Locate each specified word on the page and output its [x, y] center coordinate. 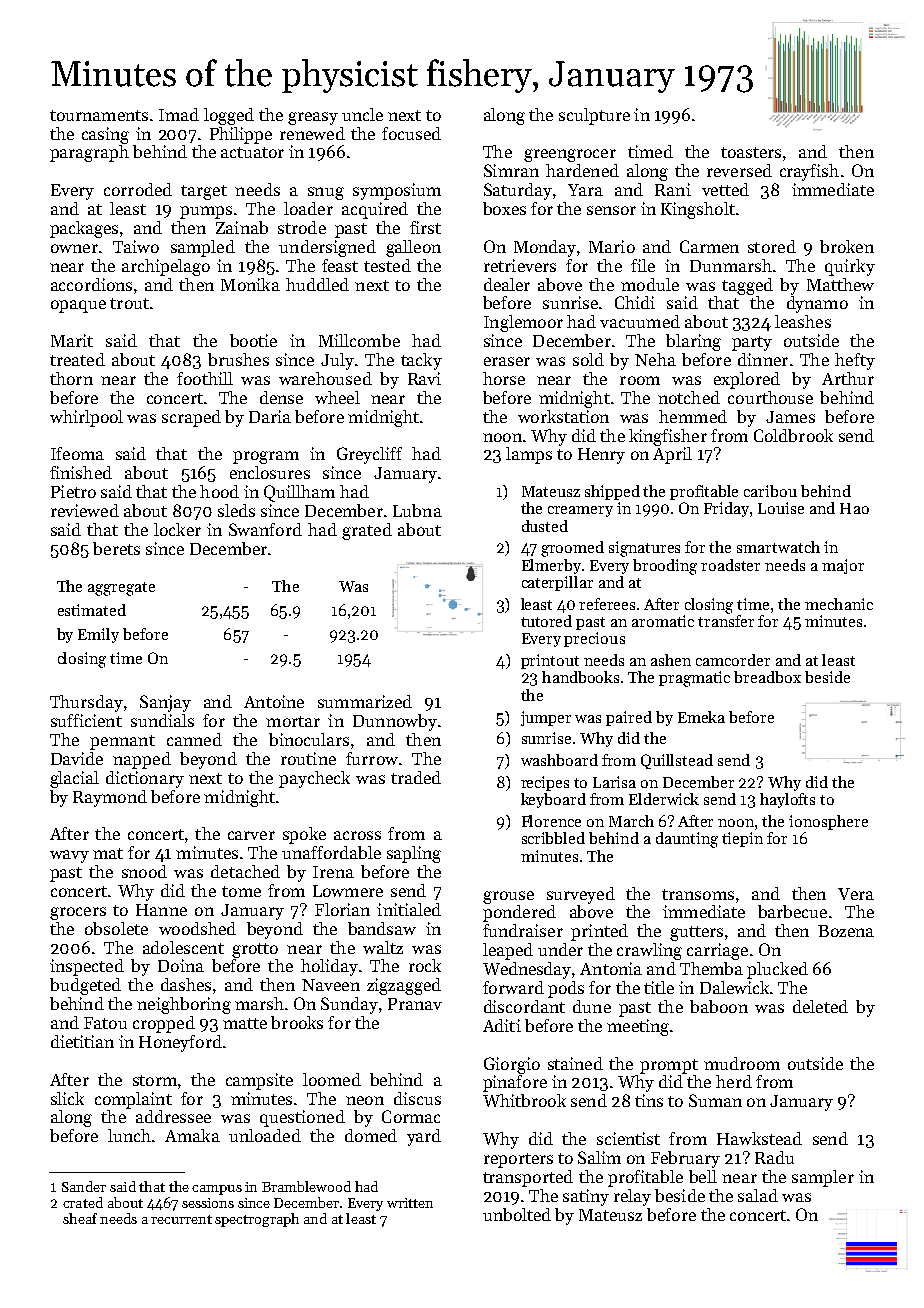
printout [550, 661]
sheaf [80, 1218]
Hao [854, 508]
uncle [362, 114]
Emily [98, 635]
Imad [179, 114]
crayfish [809, 172]
